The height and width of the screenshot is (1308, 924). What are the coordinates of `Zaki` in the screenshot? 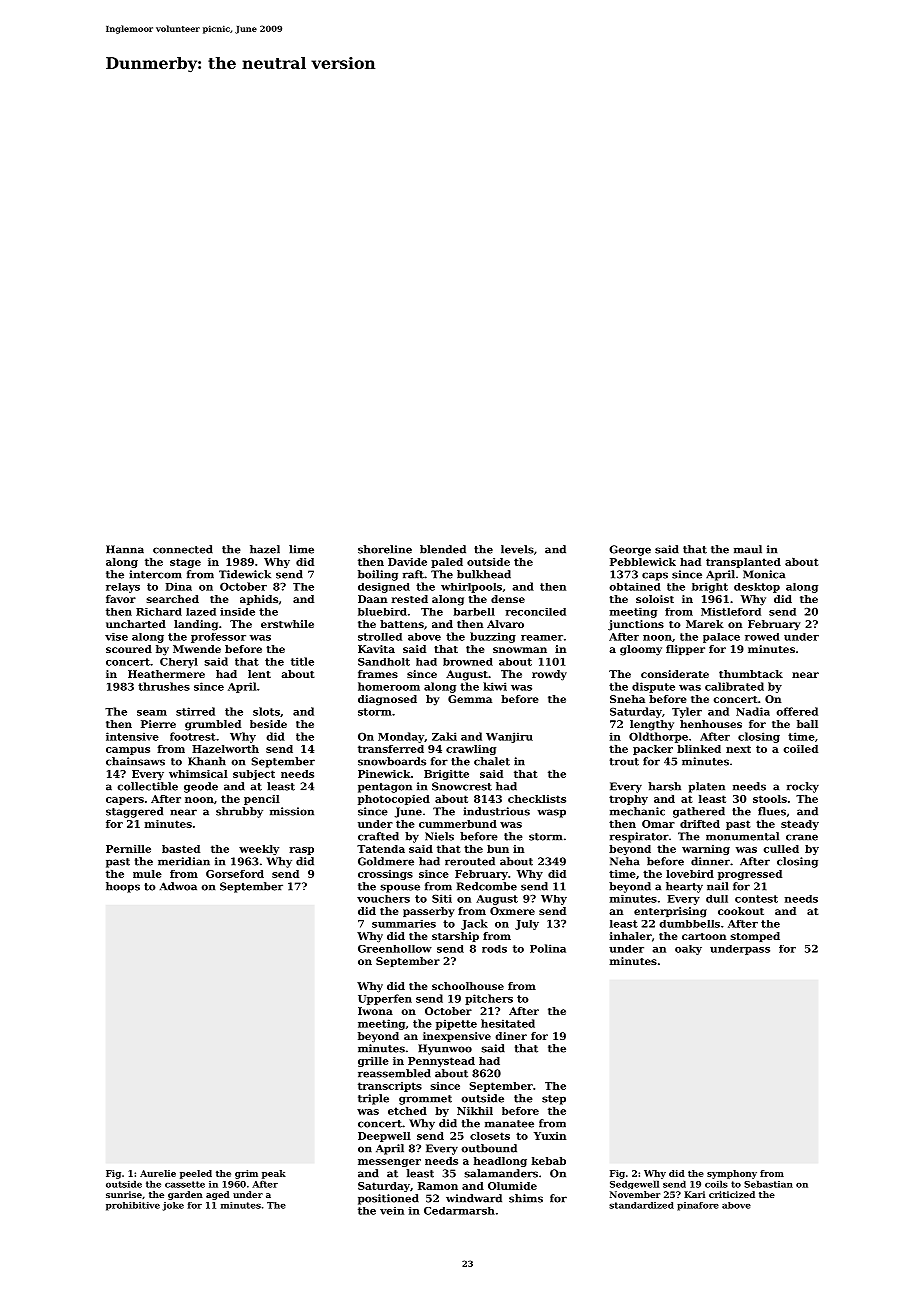 It's located at (444, 736).
